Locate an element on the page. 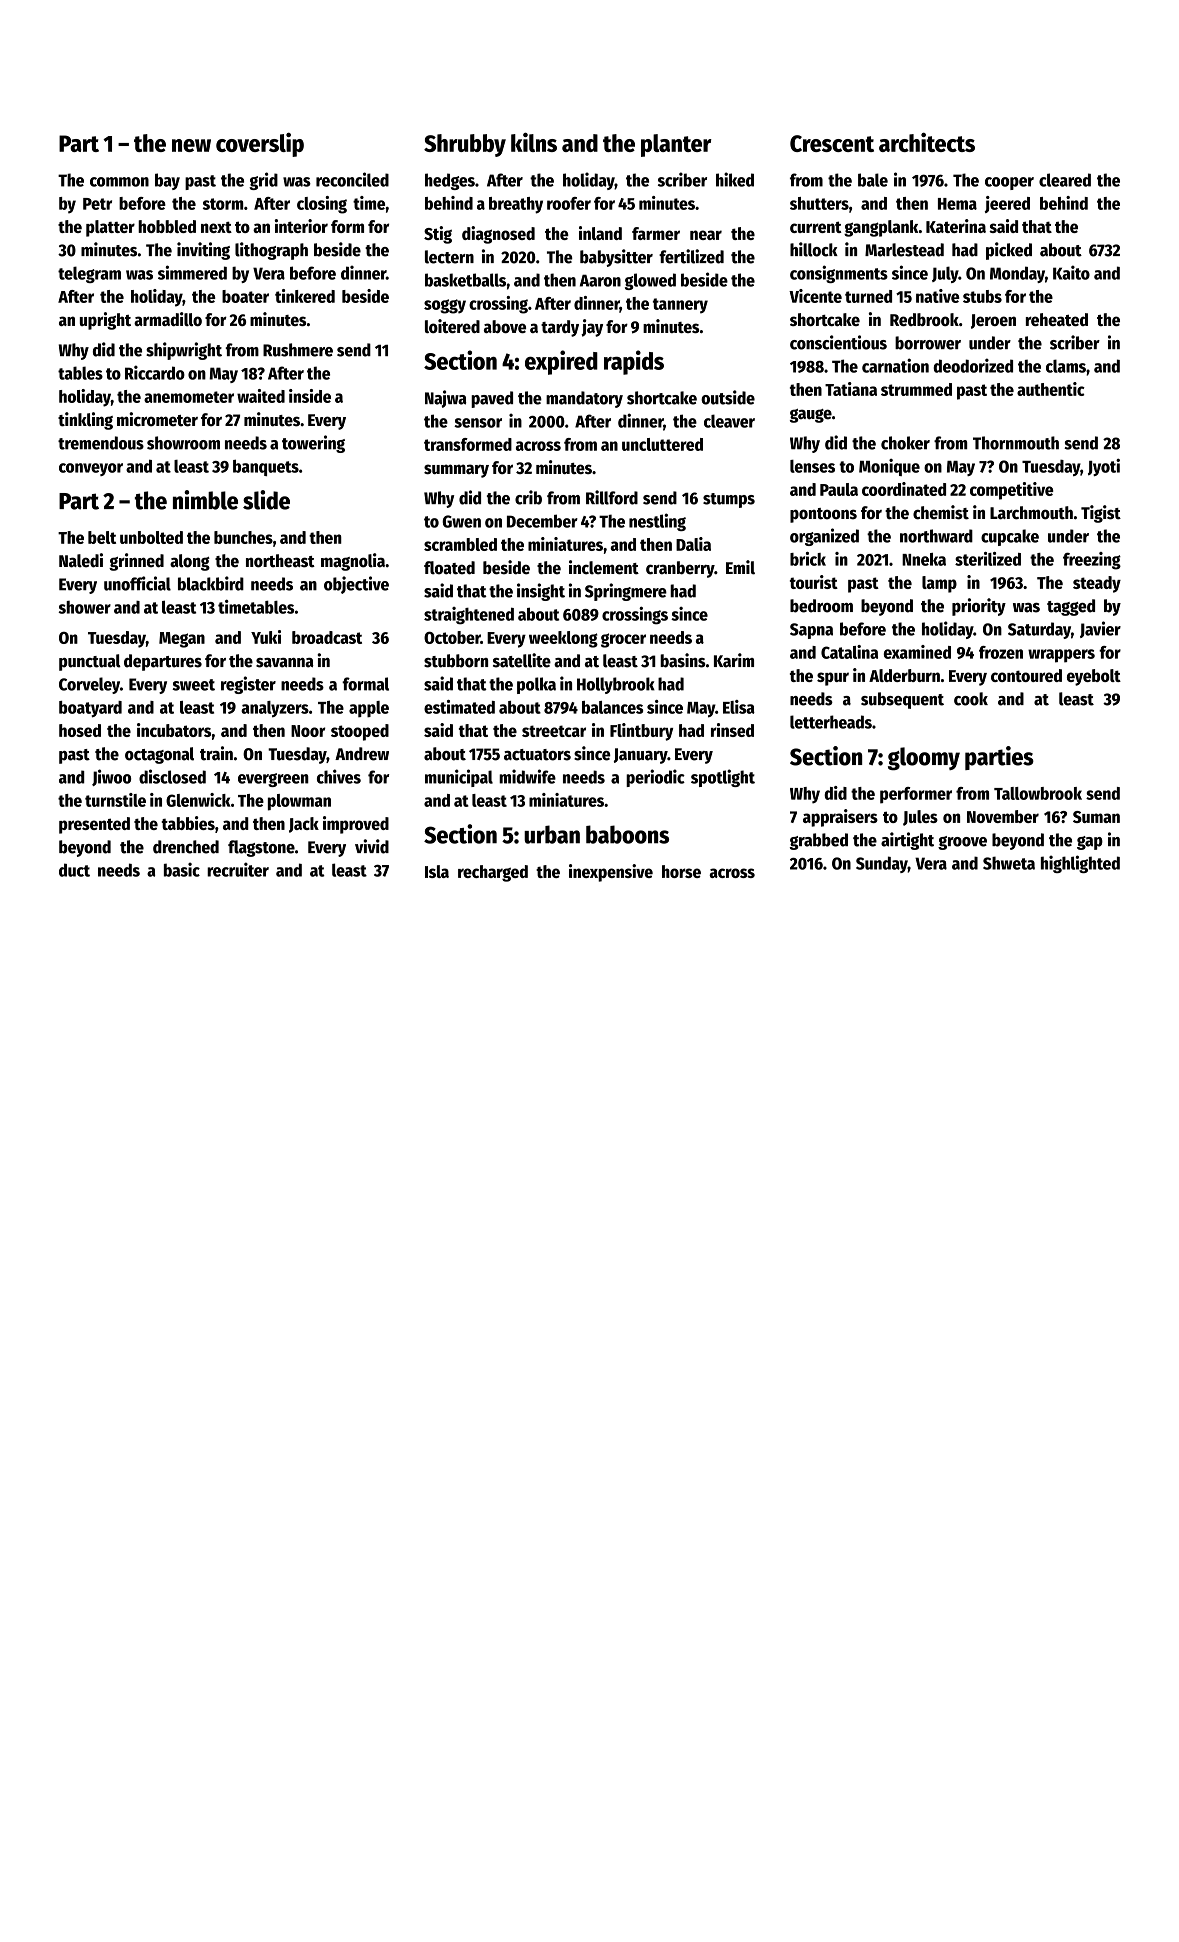 The width and height of the page is (1179, 1942). gangplank is located at coordinates (881, 228).
